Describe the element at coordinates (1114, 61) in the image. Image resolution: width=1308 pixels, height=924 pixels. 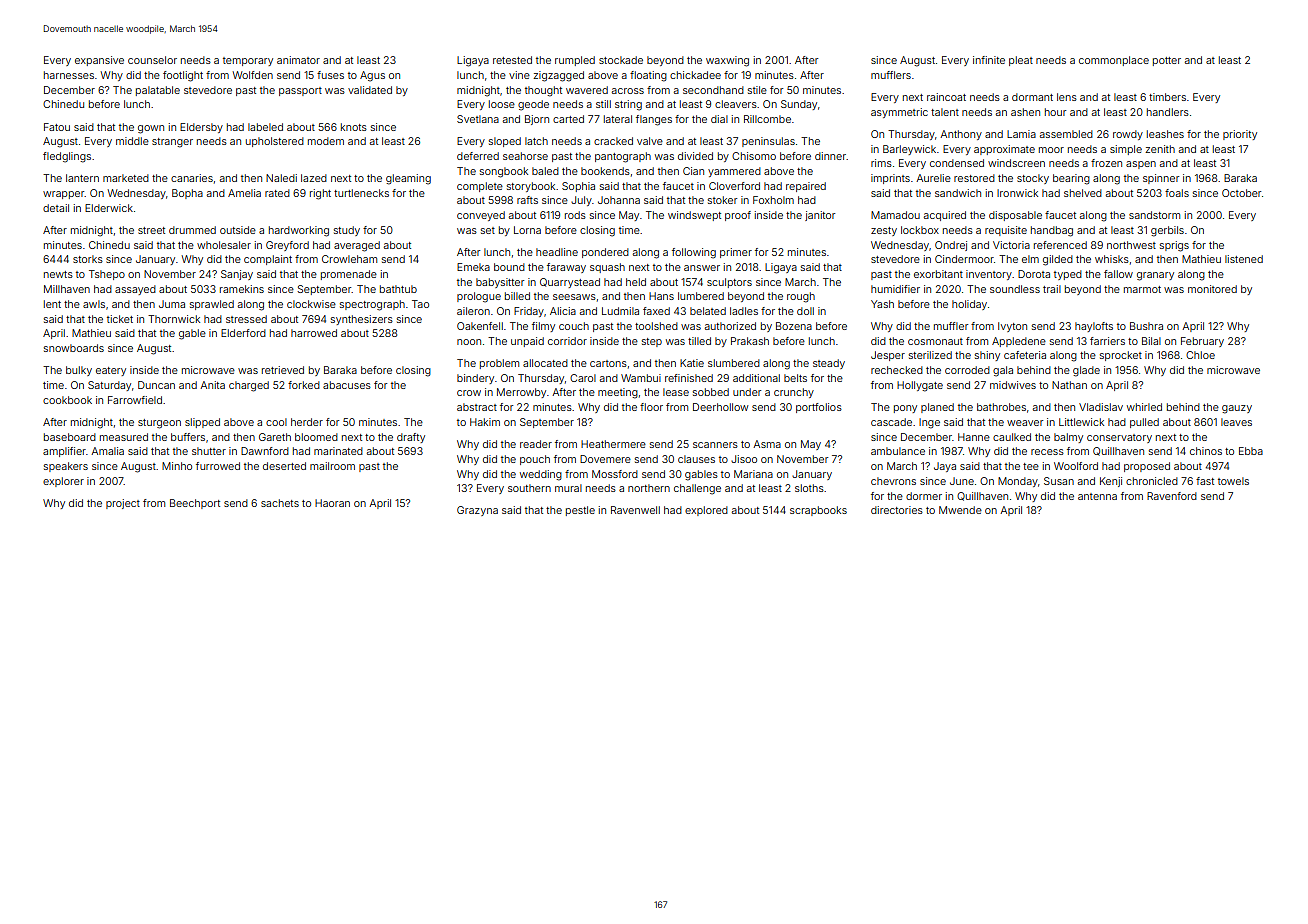
I see `commonplace` at that location.
